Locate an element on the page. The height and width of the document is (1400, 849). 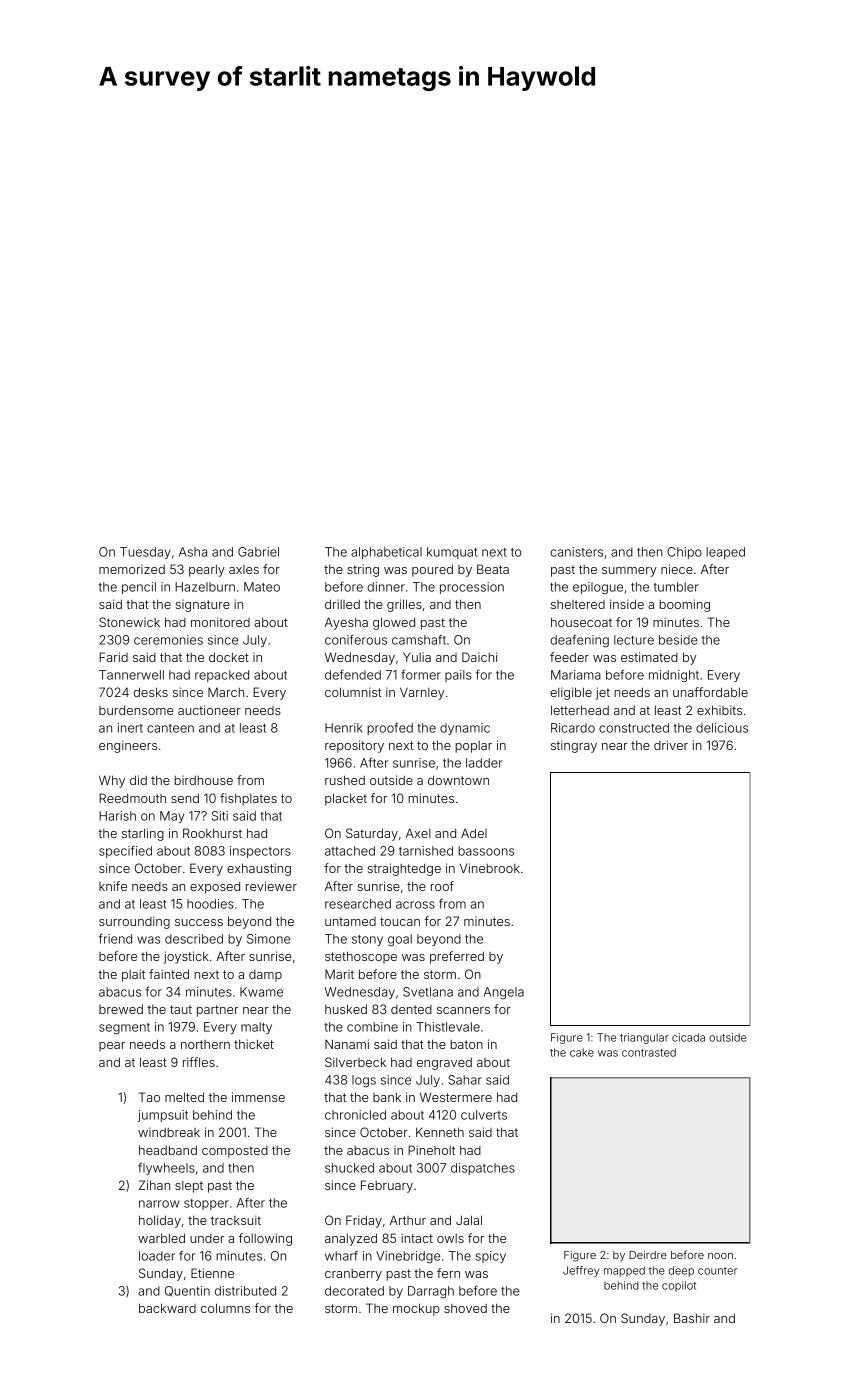
Beata is located at coordinates (493, 569).
